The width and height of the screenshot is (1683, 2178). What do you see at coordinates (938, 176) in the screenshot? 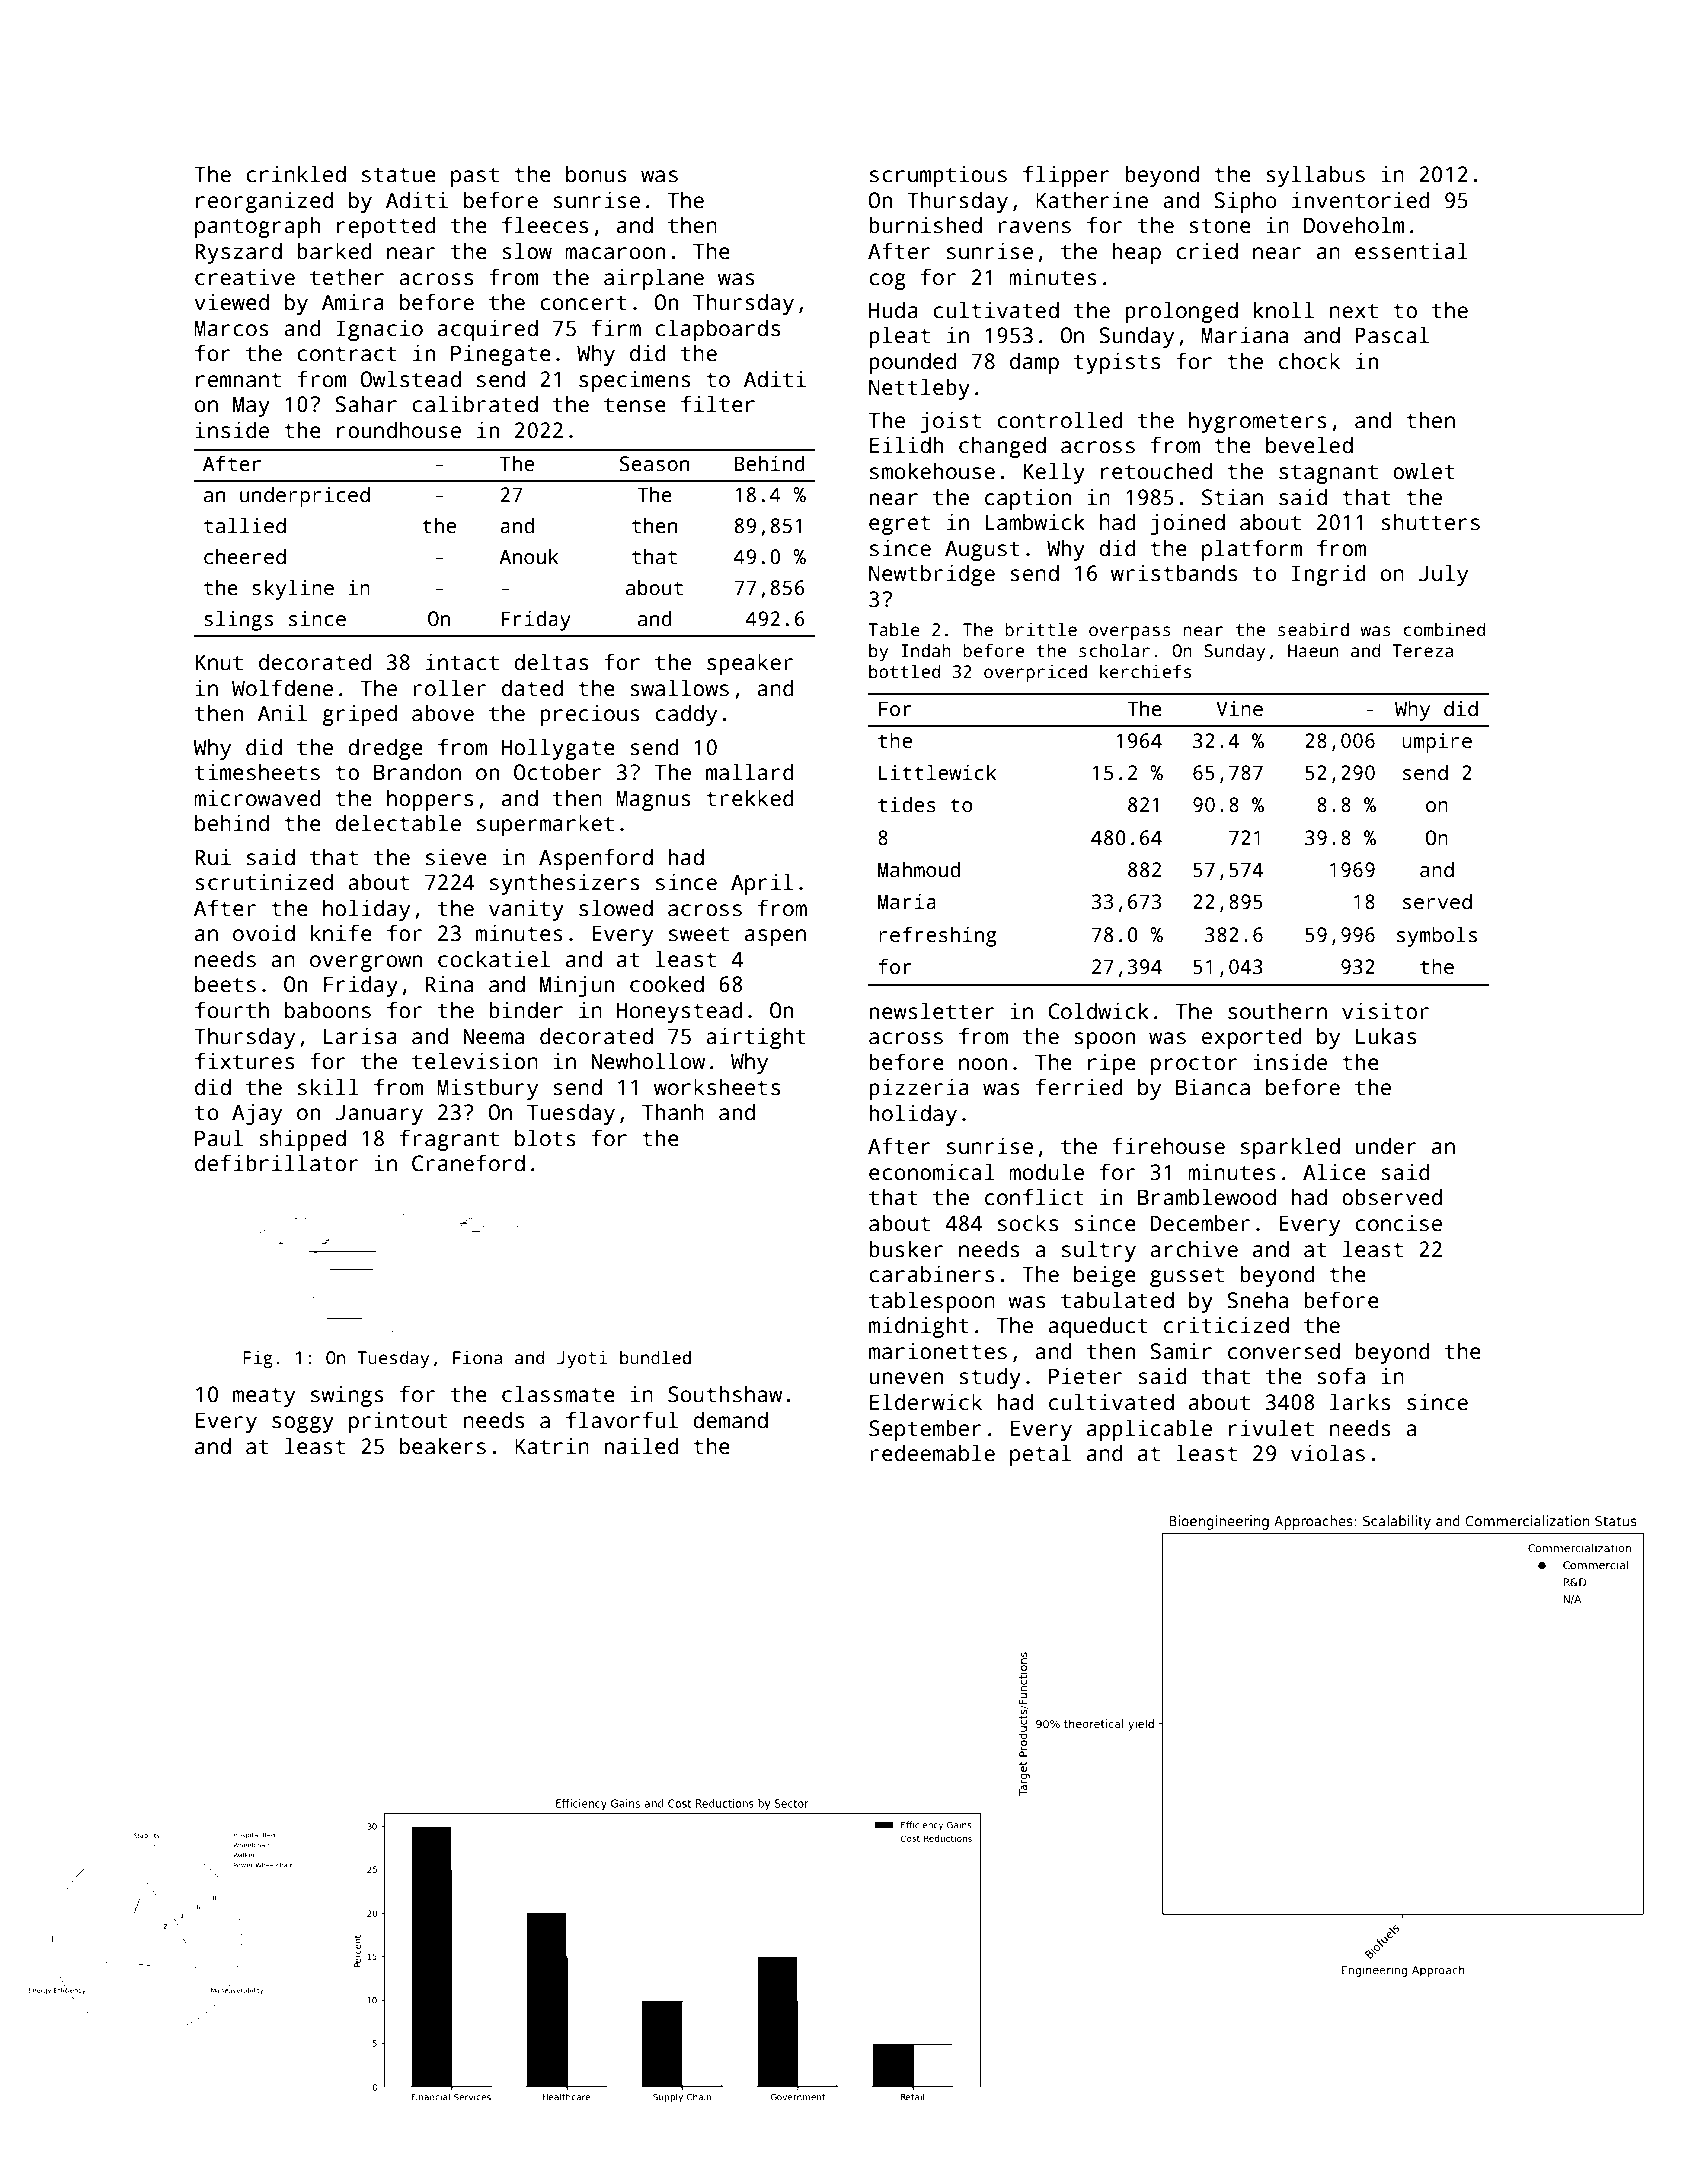
I see `scrumptious` at bounding box center [938, 176].
